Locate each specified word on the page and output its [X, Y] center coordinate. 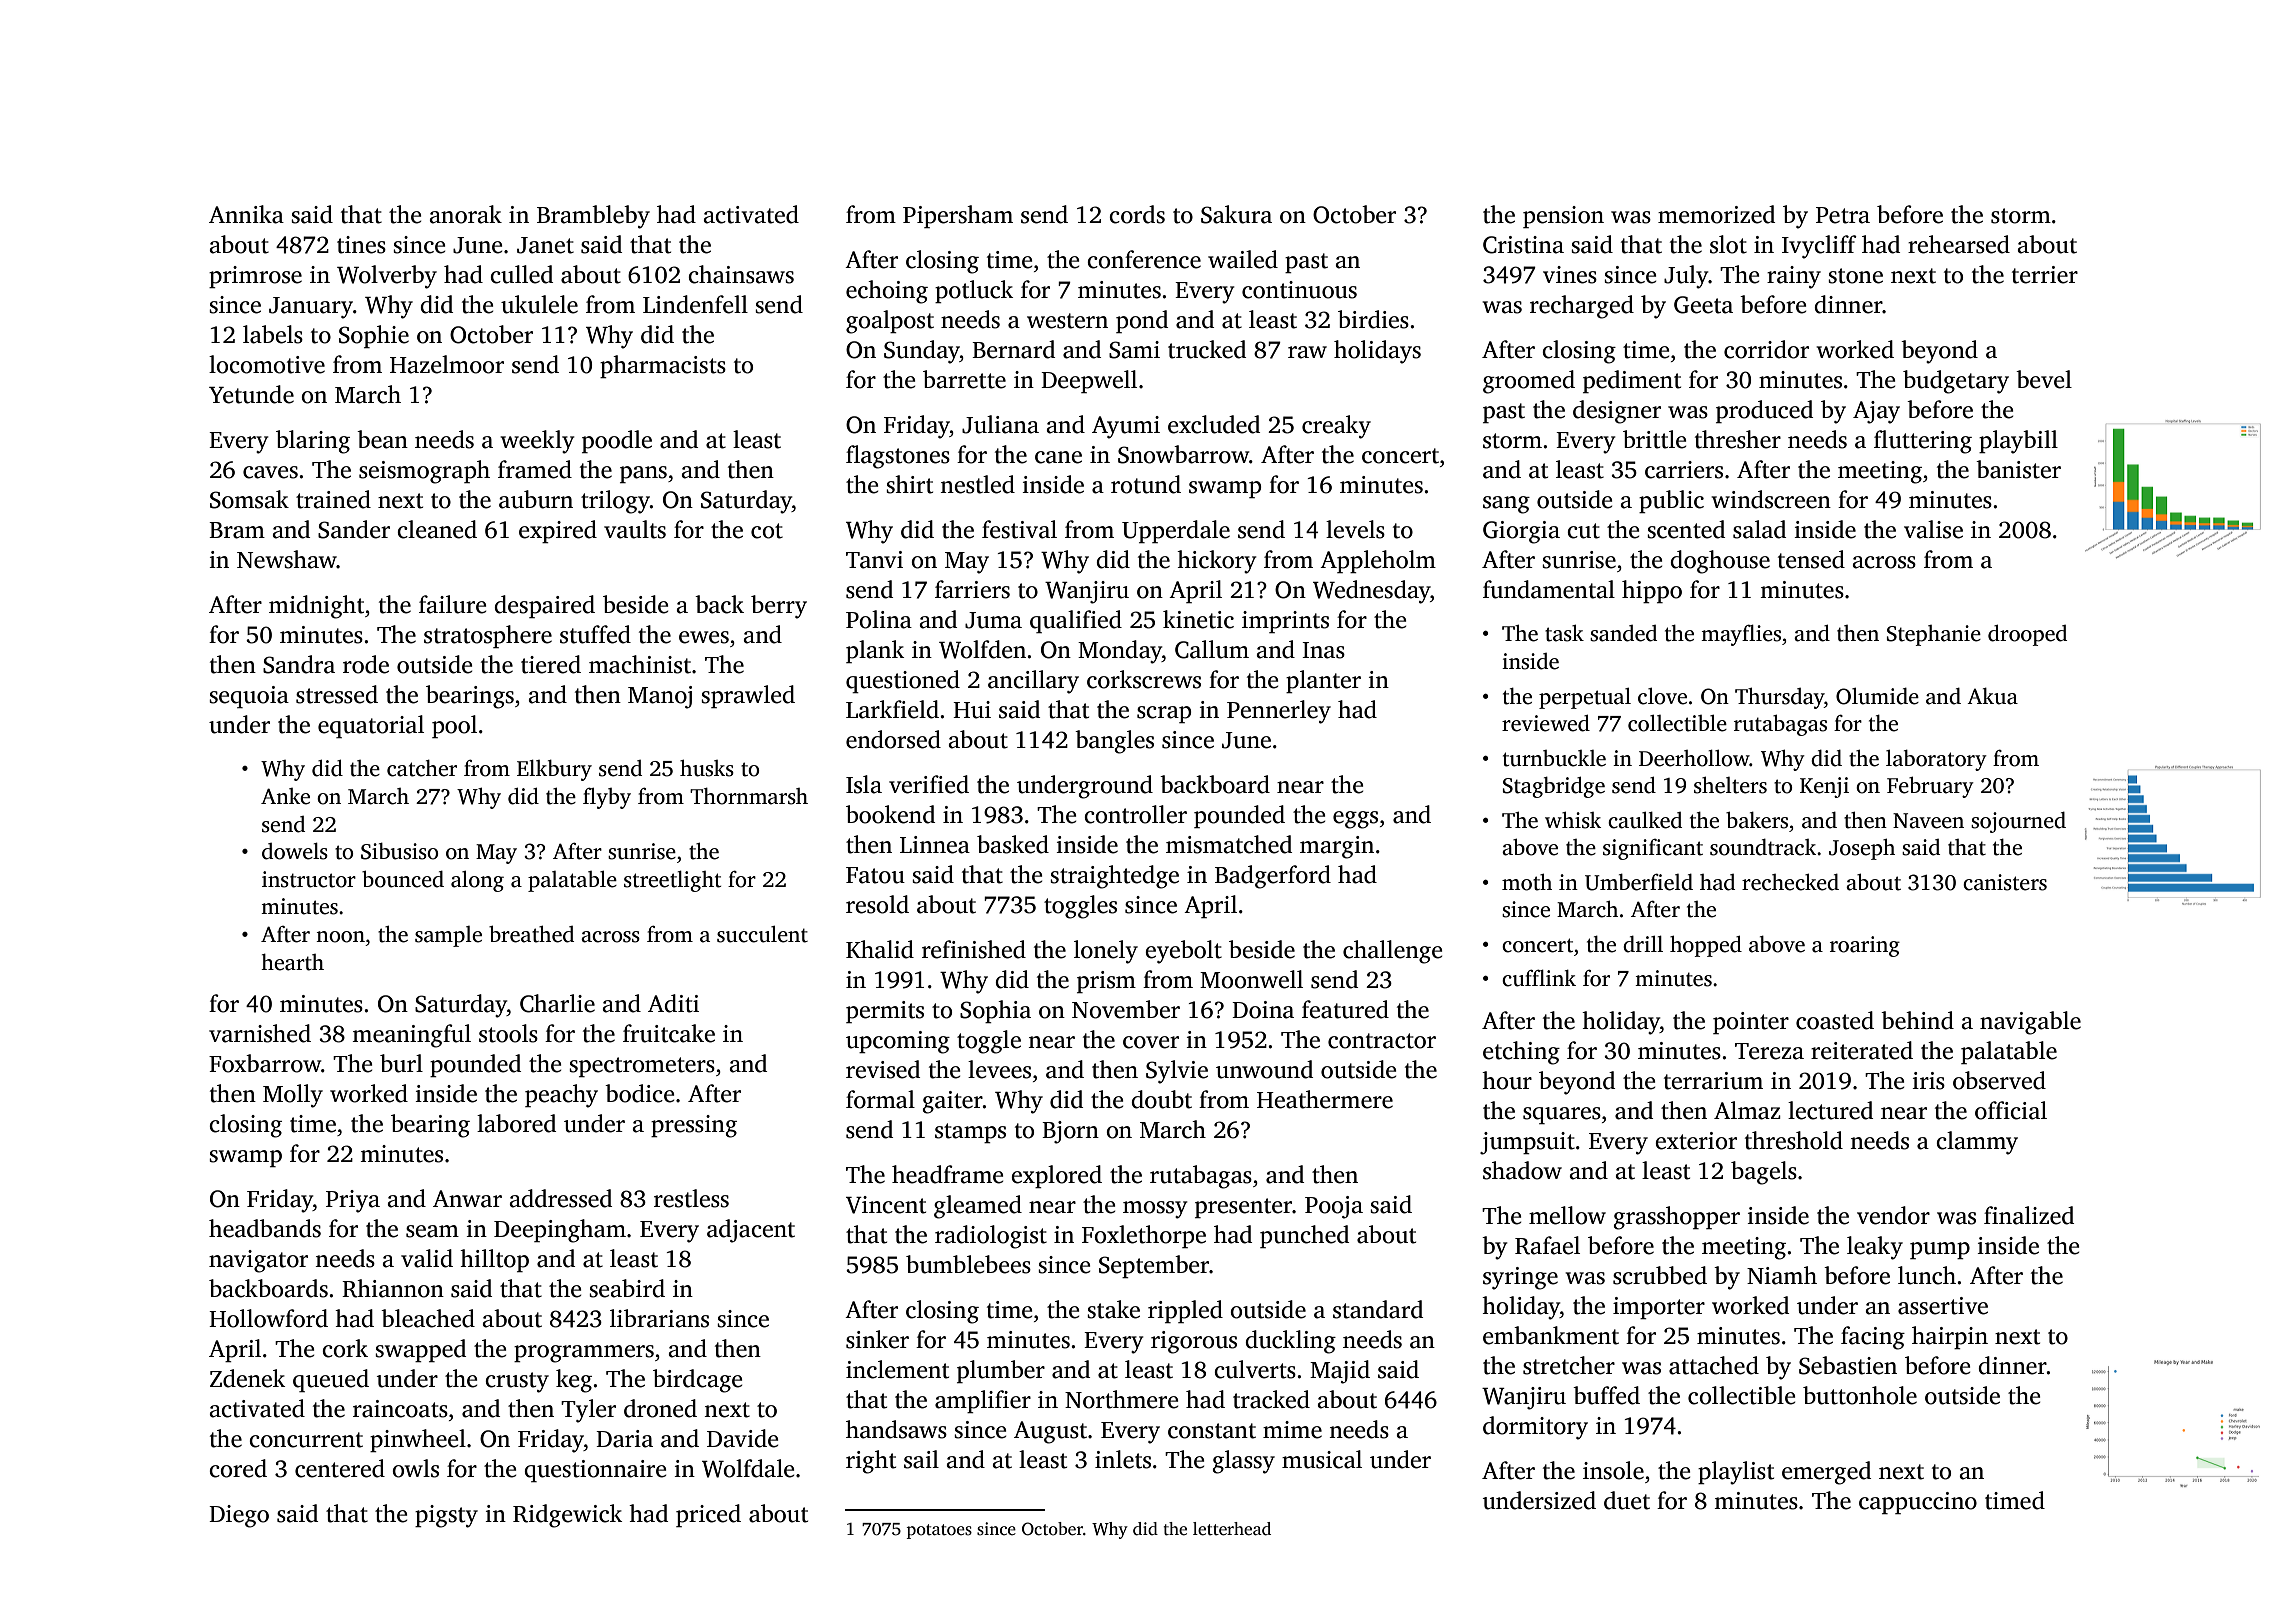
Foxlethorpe [1144, 1236]
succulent [762, 934]
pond [1142, 321]
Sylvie [1177, 1072]
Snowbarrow [1183, 454]
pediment [1632, 381]
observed [1999, 1080]
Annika [246, 214]
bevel [2044, 379]
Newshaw [287, 559]
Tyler [588, 1411]
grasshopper [1677, 1218]
